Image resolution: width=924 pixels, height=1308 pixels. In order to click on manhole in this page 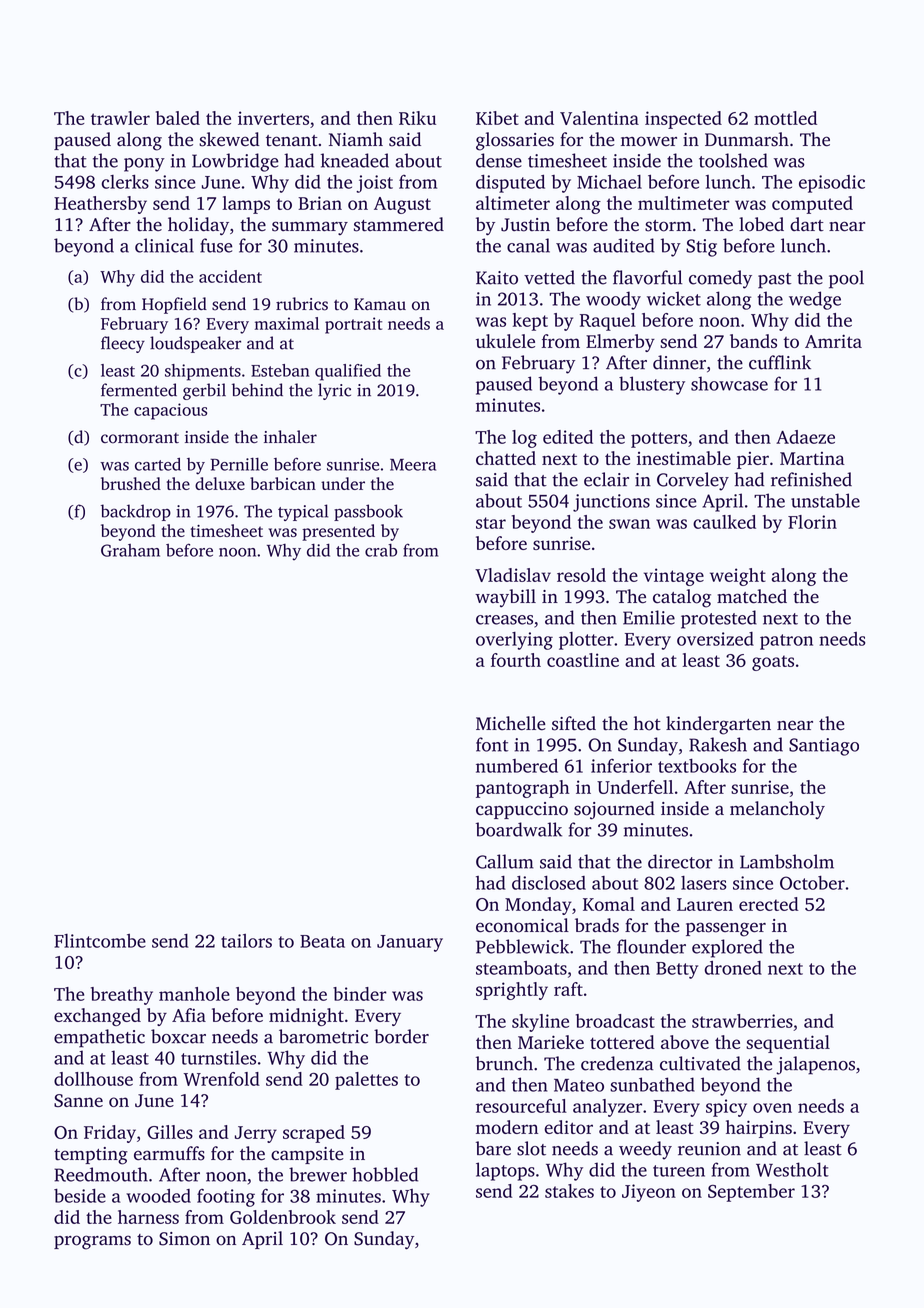, I will do `click(194, 994)`.
